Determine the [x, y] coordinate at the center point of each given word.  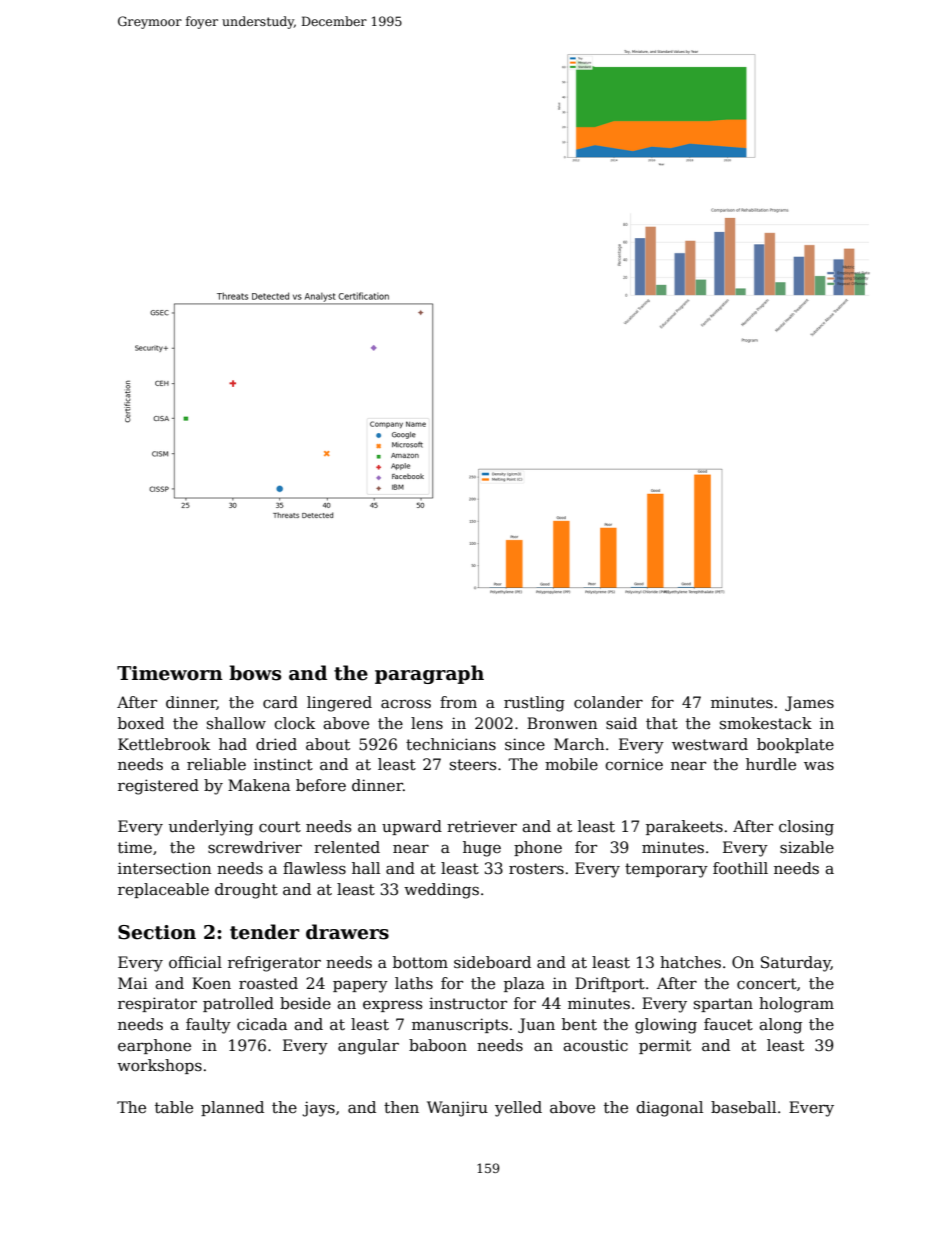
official [195, 962]
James [809, 703]
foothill [740, 868]
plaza [524, 984]
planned [232, 1108]
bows [255, 673]
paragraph [429, 674]
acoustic [595, 1045]
